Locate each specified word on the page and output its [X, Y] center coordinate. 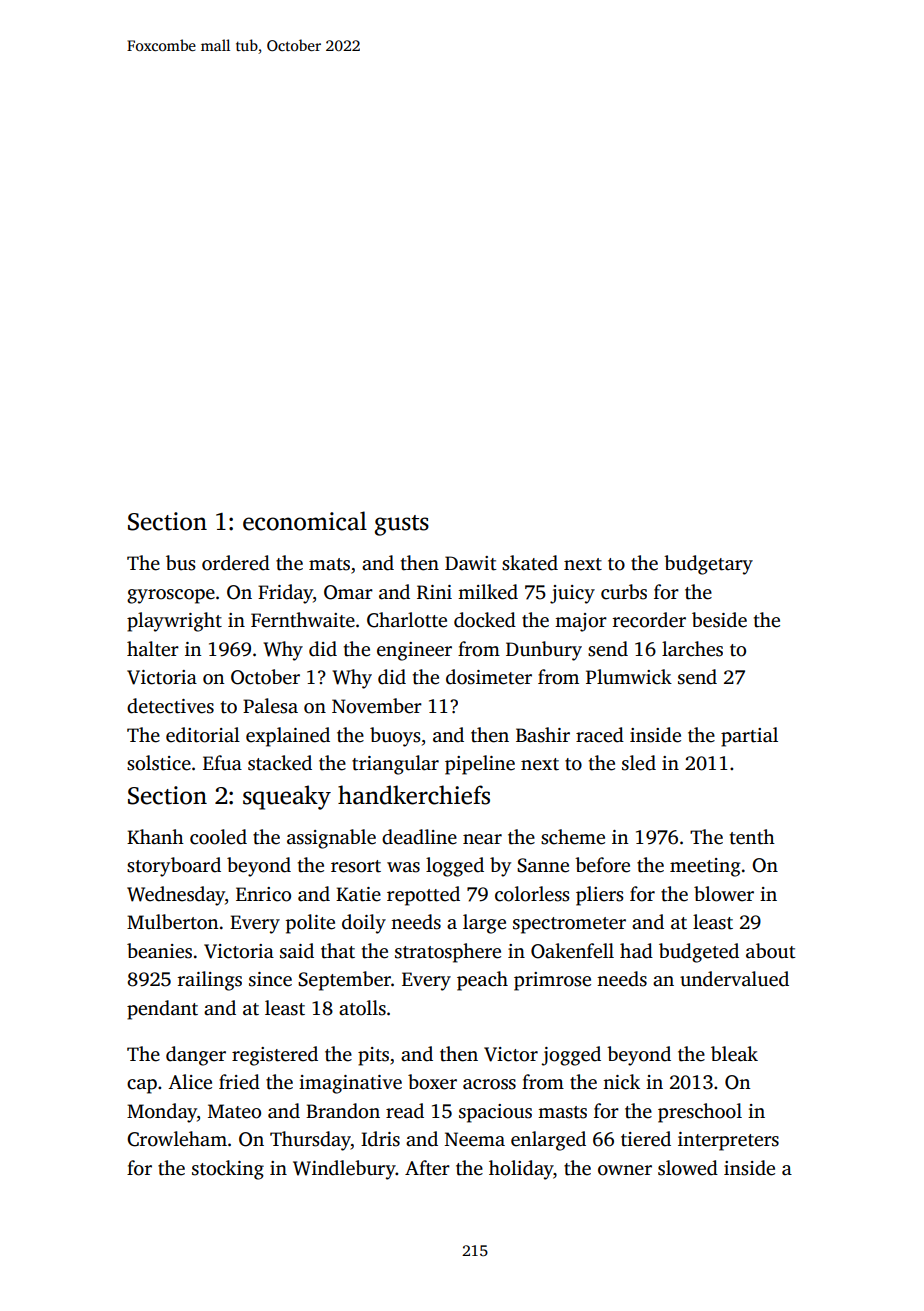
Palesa [270, 706]
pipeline [480, 765]
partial [749, 737]
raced [600, 735]
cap [142, 1086]
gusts [402, 525]
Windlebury [344, 1170]
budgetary [708, 565]
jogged [571, 1056]
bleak [734, 1054]
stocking [228, 1170]
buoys [395, 737]
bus [181, 563]
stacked [280, 763]
